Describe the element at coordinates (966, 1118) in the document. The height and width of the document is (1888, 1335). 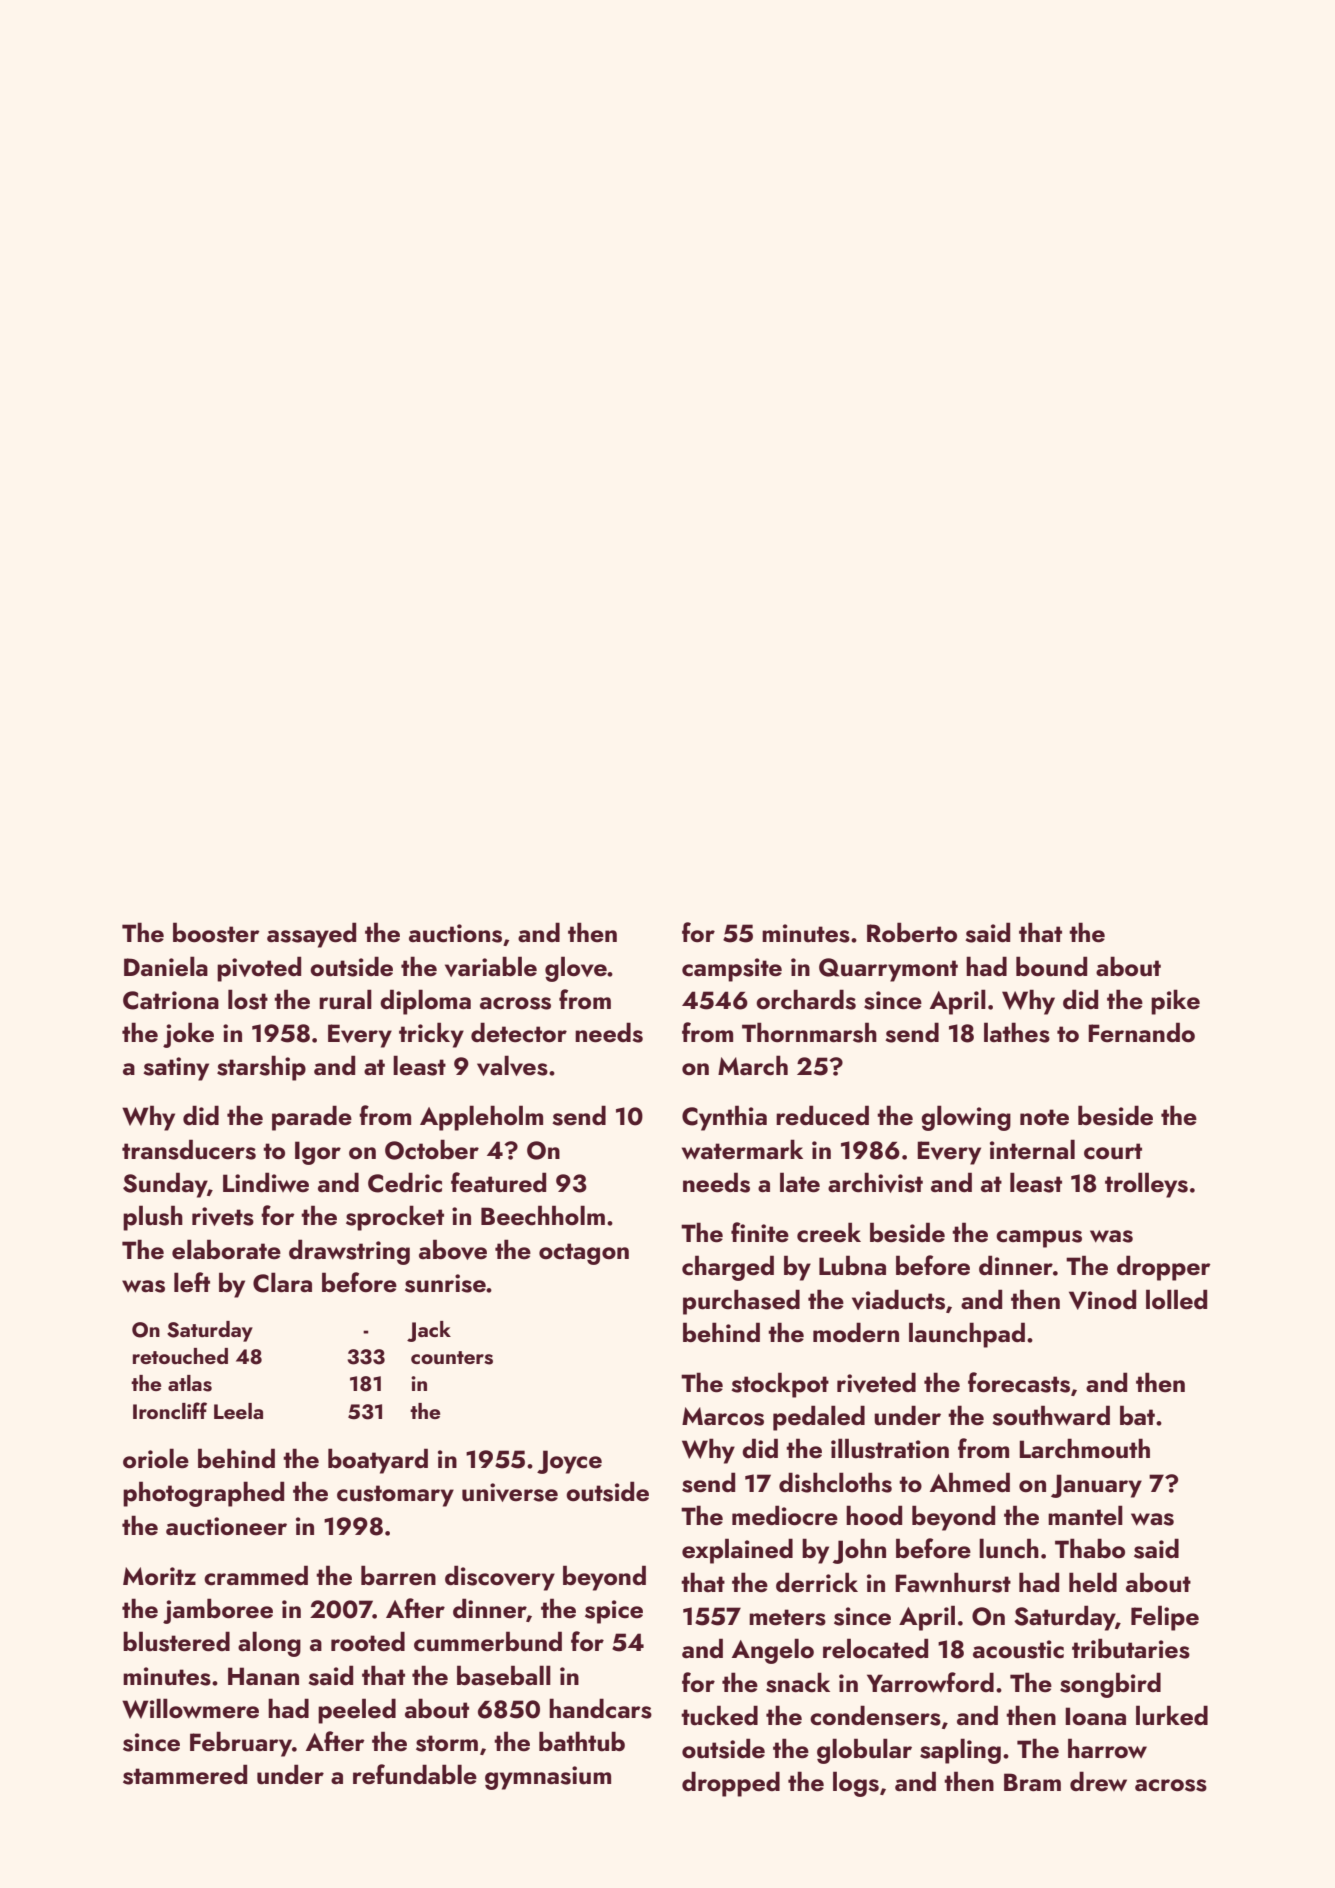
I see `glowing` at that location.
